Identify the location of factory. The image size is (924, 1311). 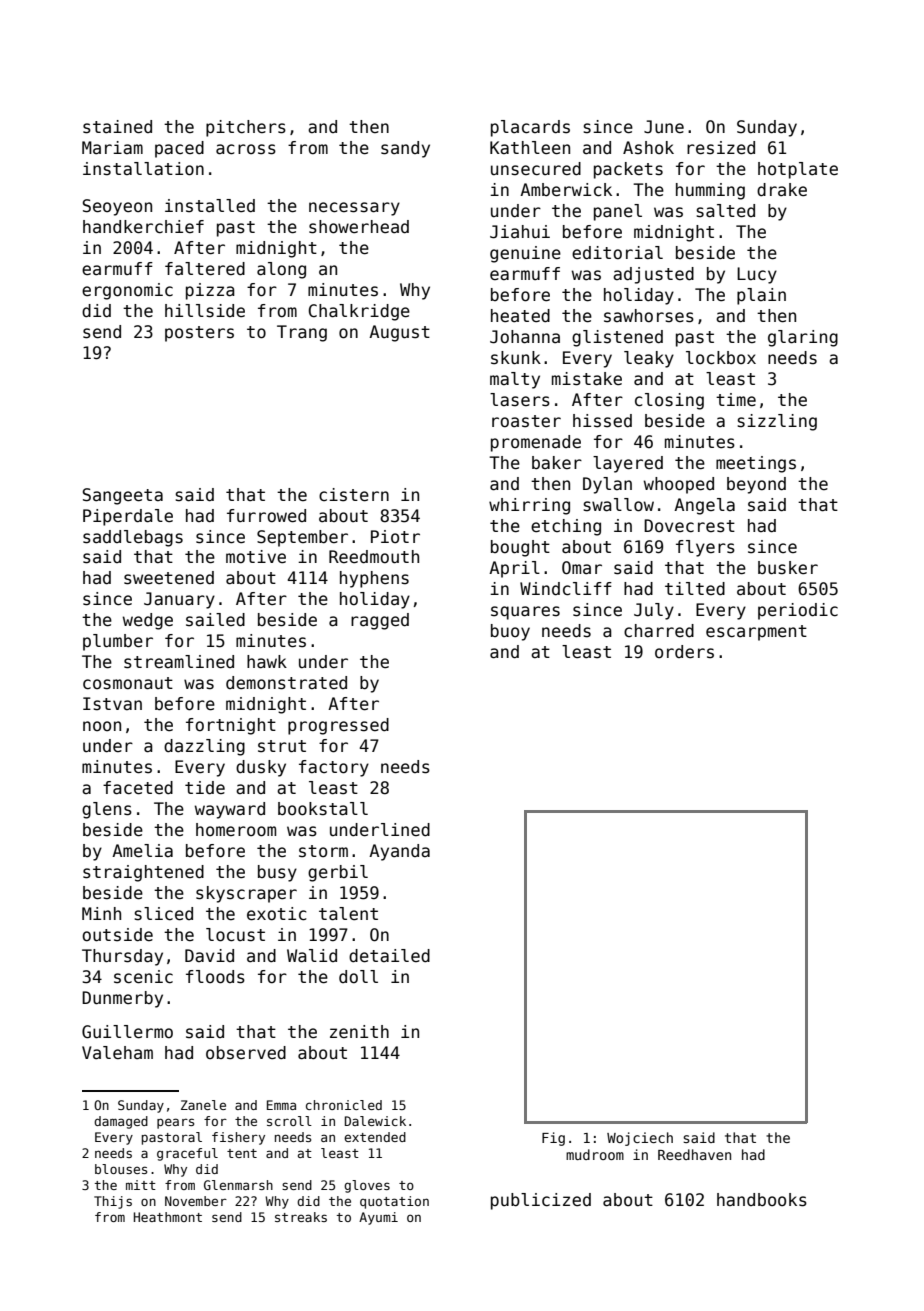
(334, 768).
